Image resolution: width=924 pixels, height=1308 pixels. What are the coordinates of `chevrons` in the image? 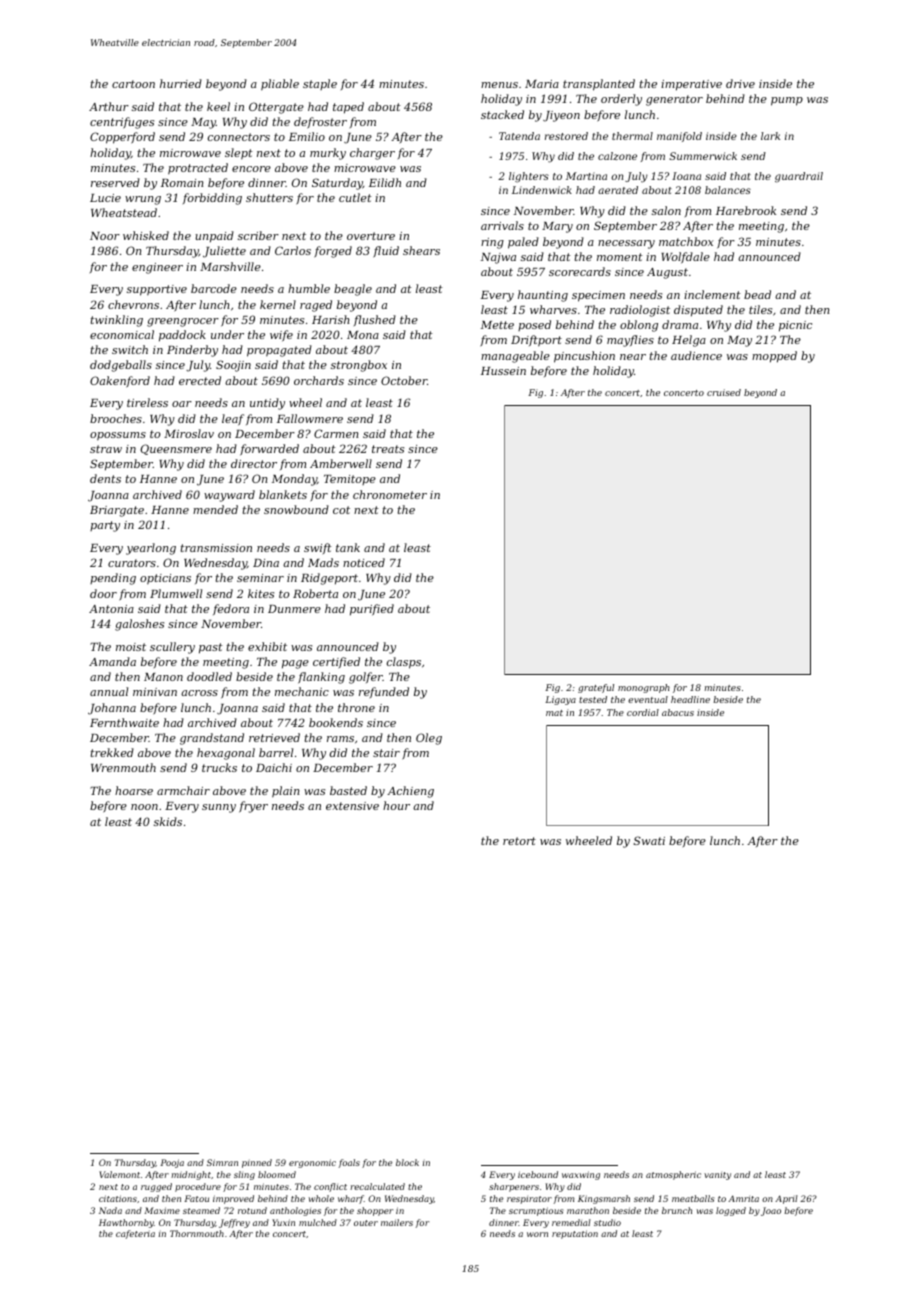 It's located at (133, 304).
